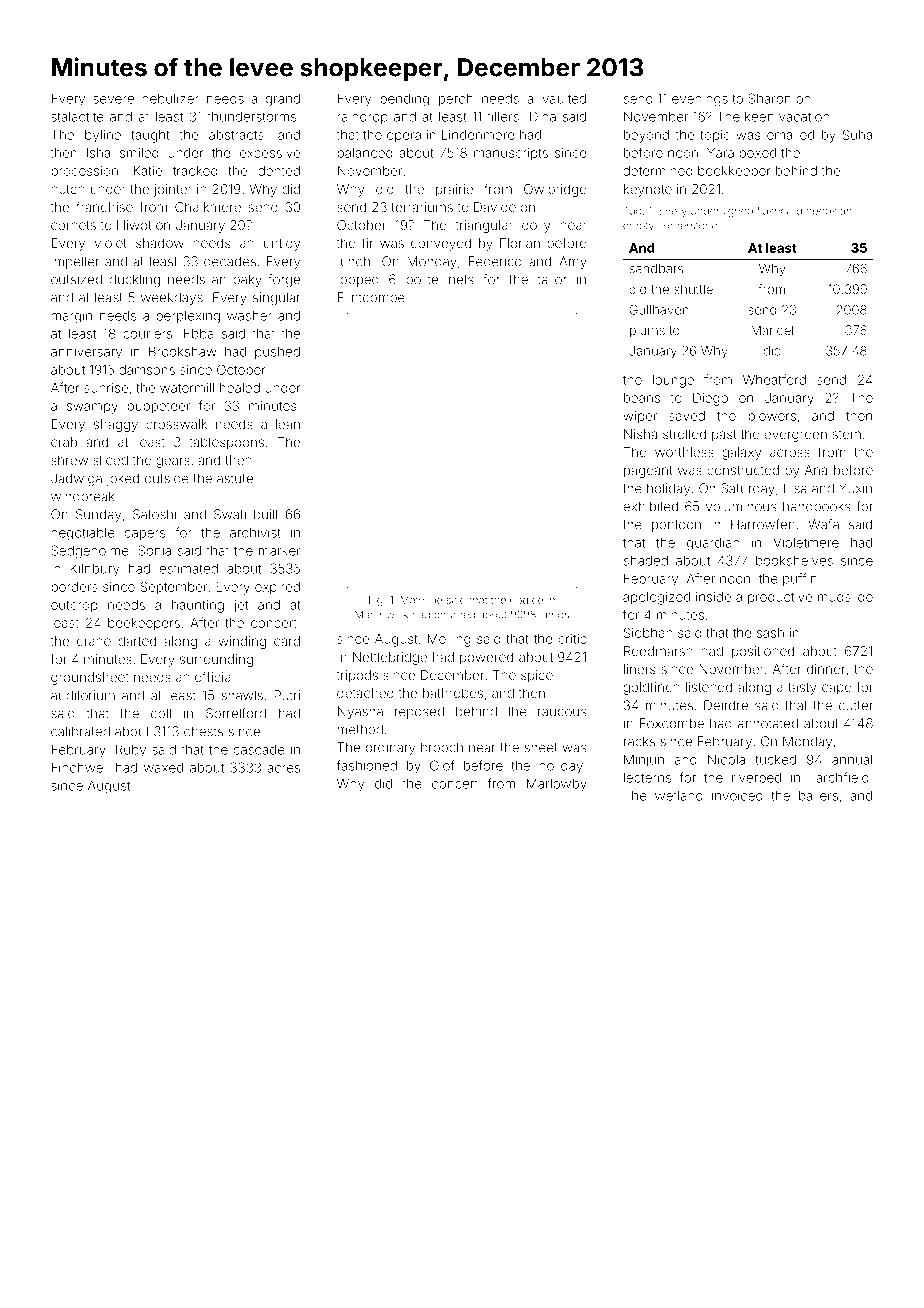  I want to click on perplexing, so click(188, 317).
